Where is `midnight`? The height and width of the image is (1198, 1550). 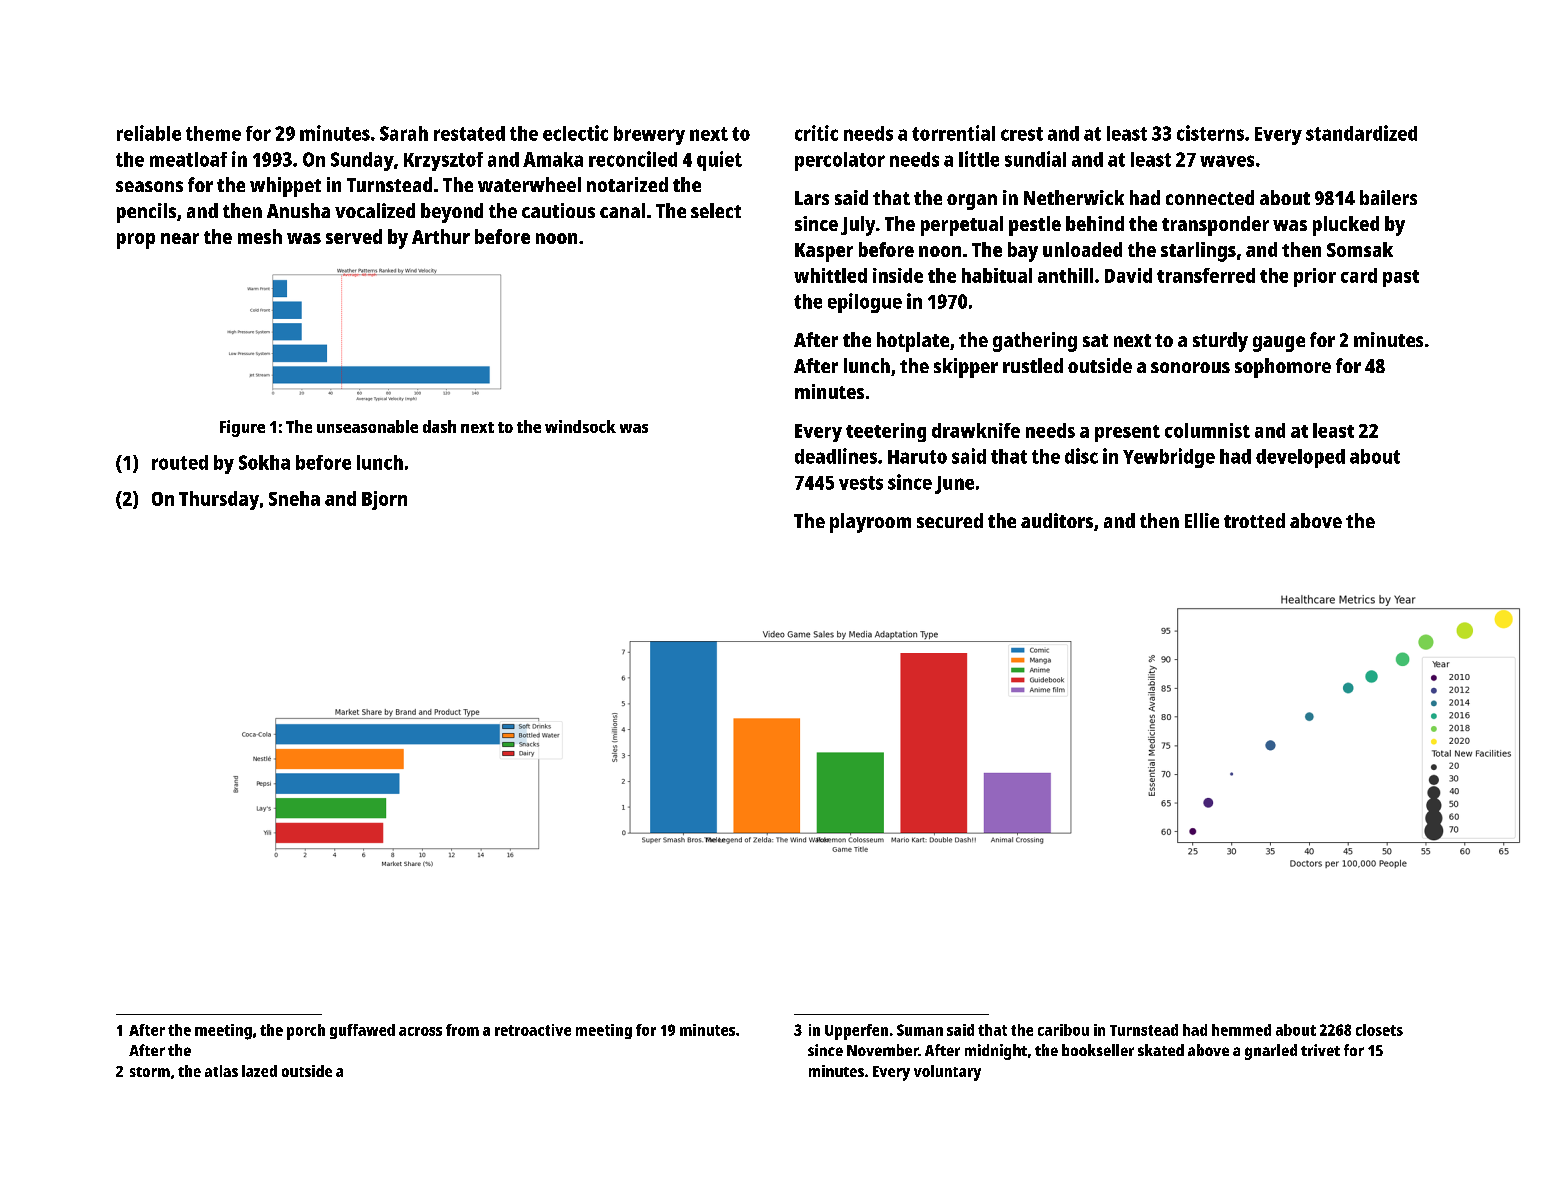
midnight is located at coordinates (996, 1052).
